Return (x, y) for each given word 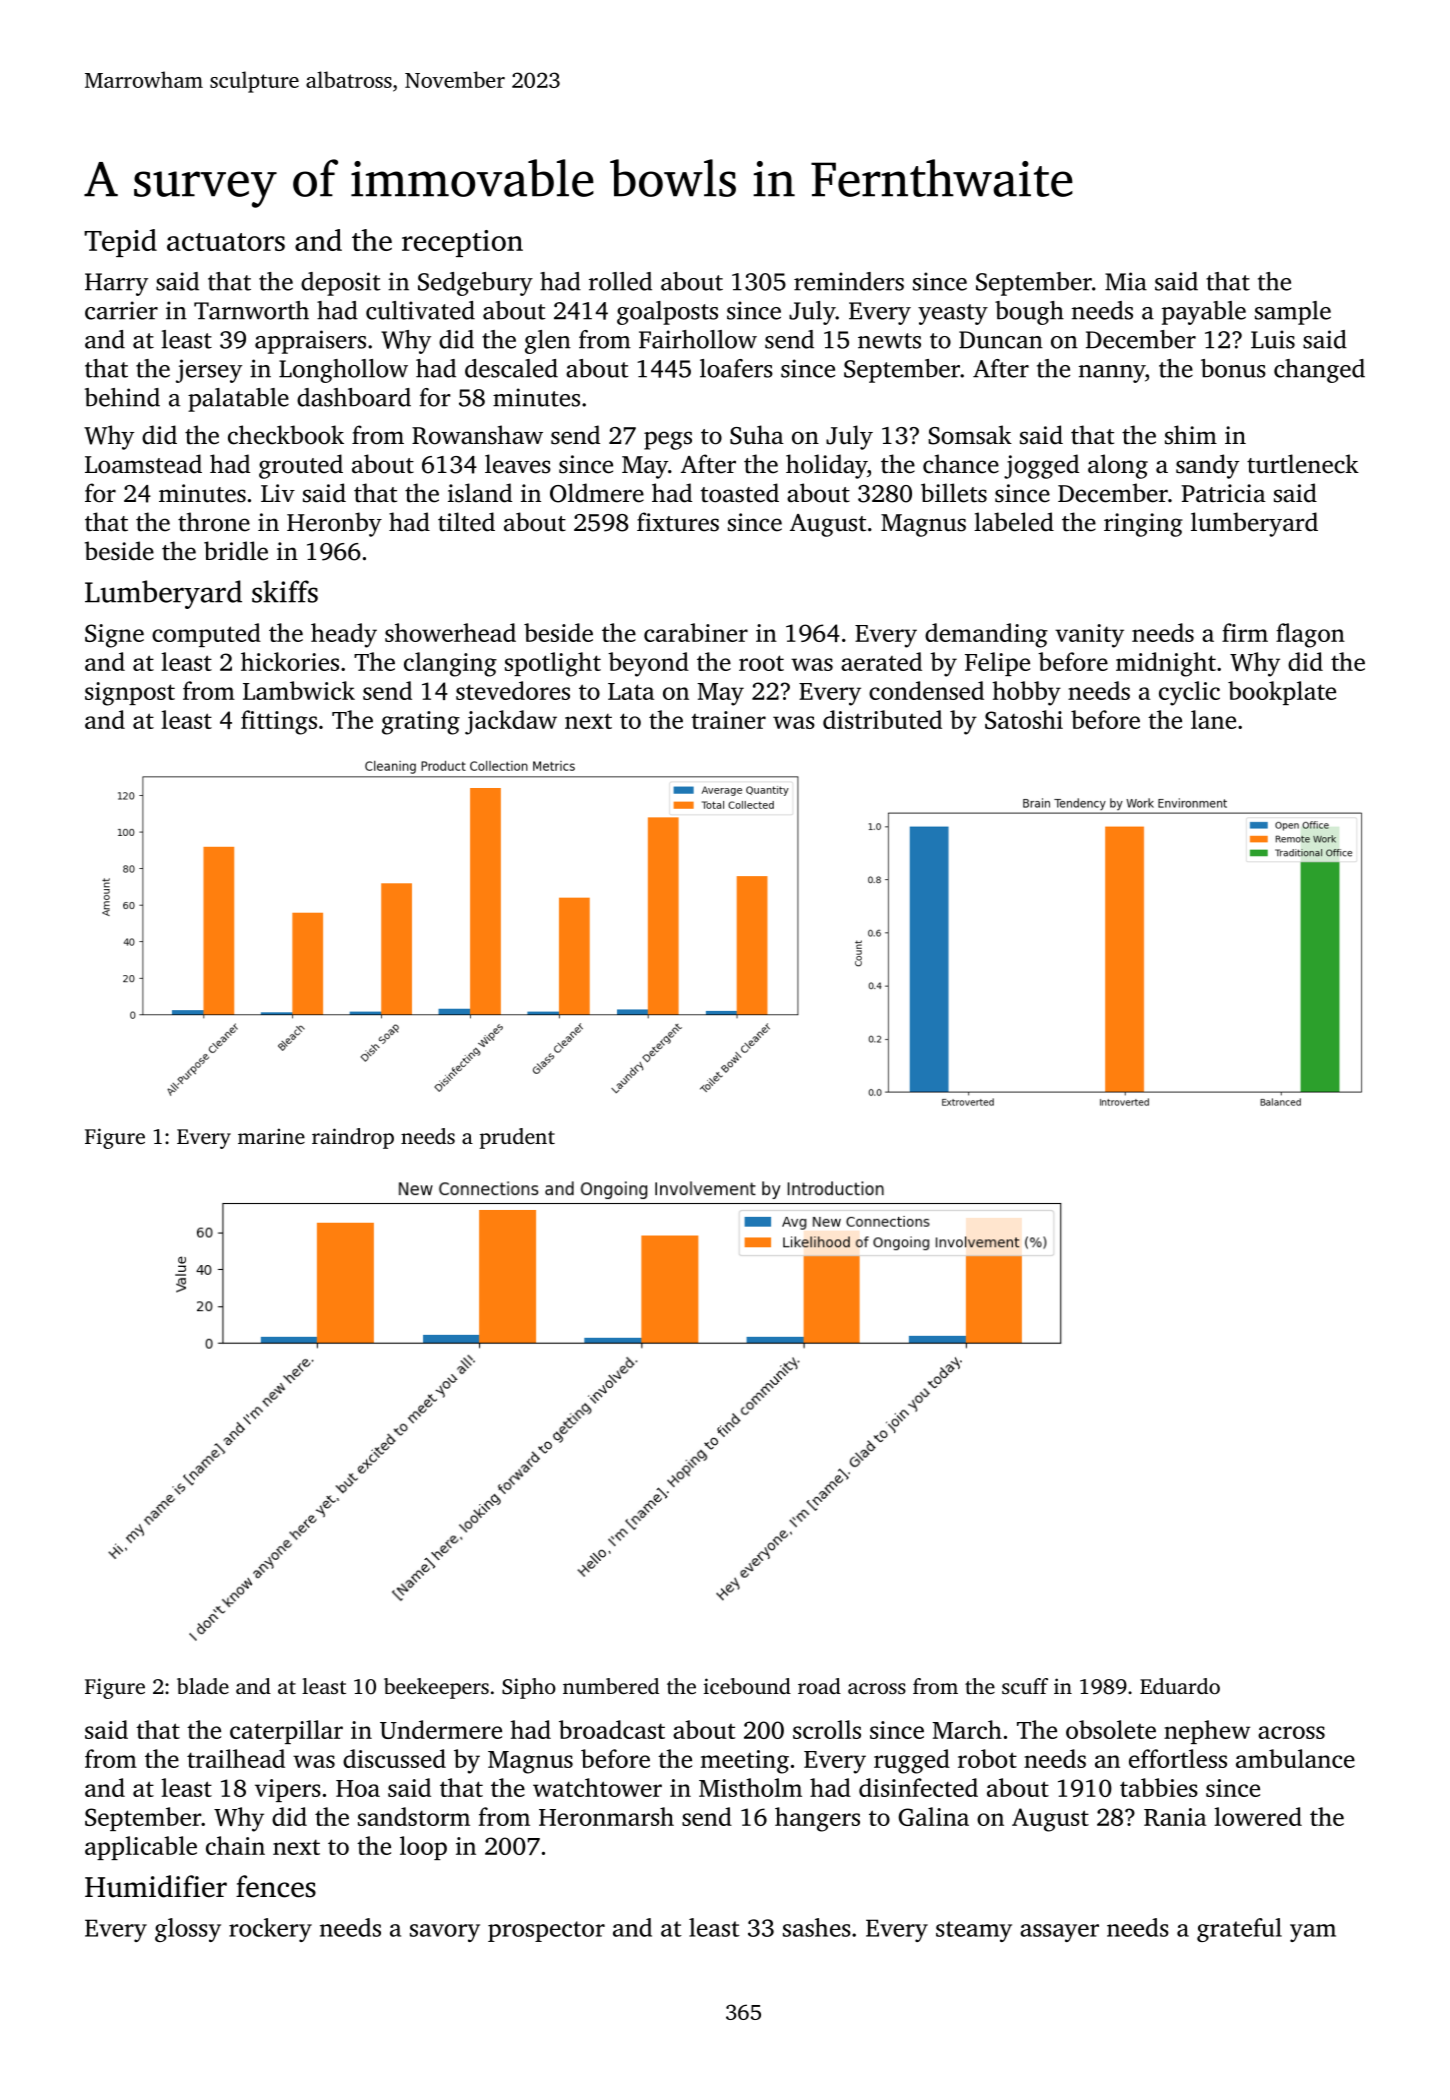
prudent (517, 1138)
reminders (849, 281)
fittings (279, 722)
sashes (817, 1927)
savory (445, 1933)
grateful (1239, 1930)
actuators (226, 242)
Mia (1126, 281)
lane (1213, 719)
